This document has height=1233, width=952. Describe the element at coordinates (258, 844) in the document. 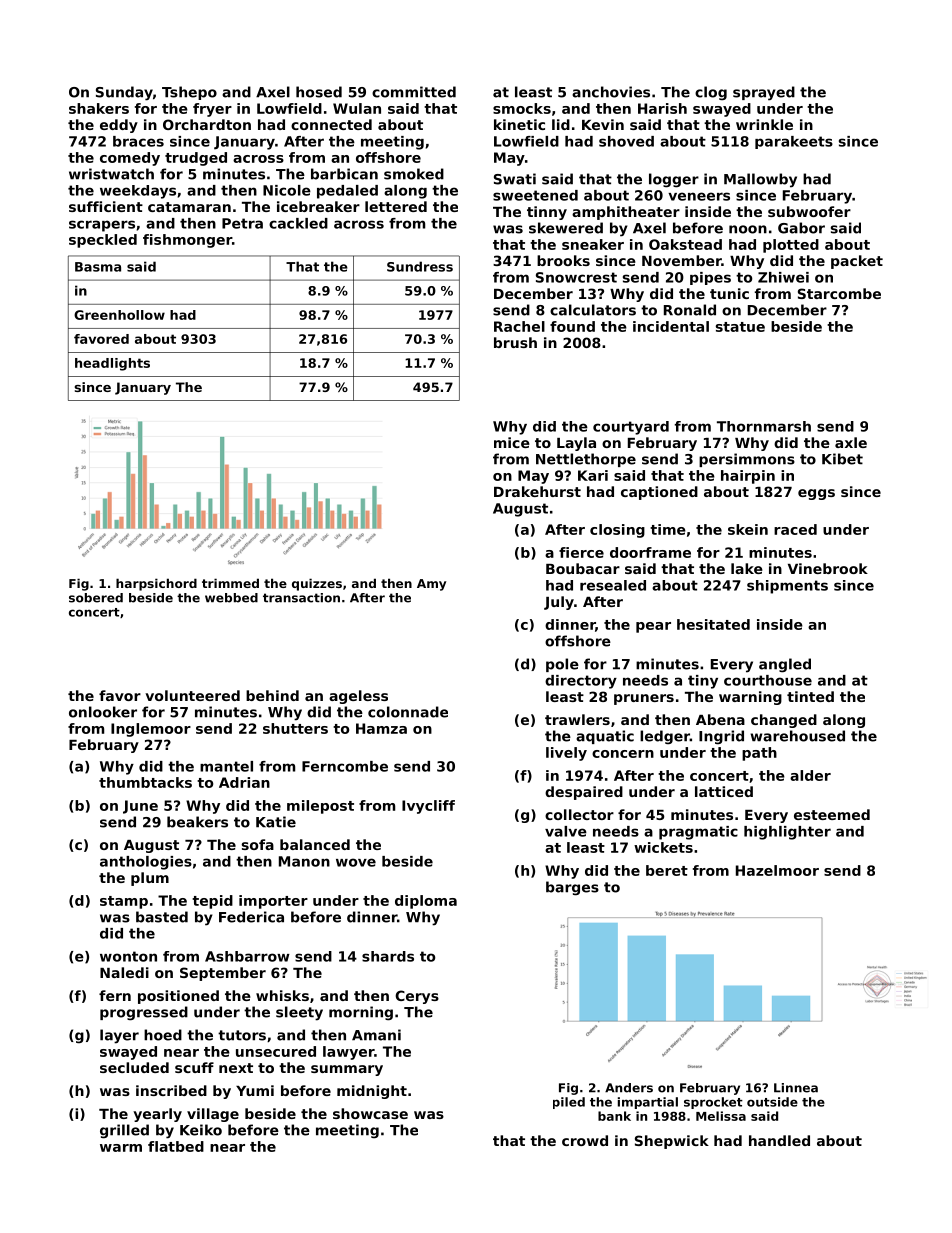

I see `sofa` at that location.
